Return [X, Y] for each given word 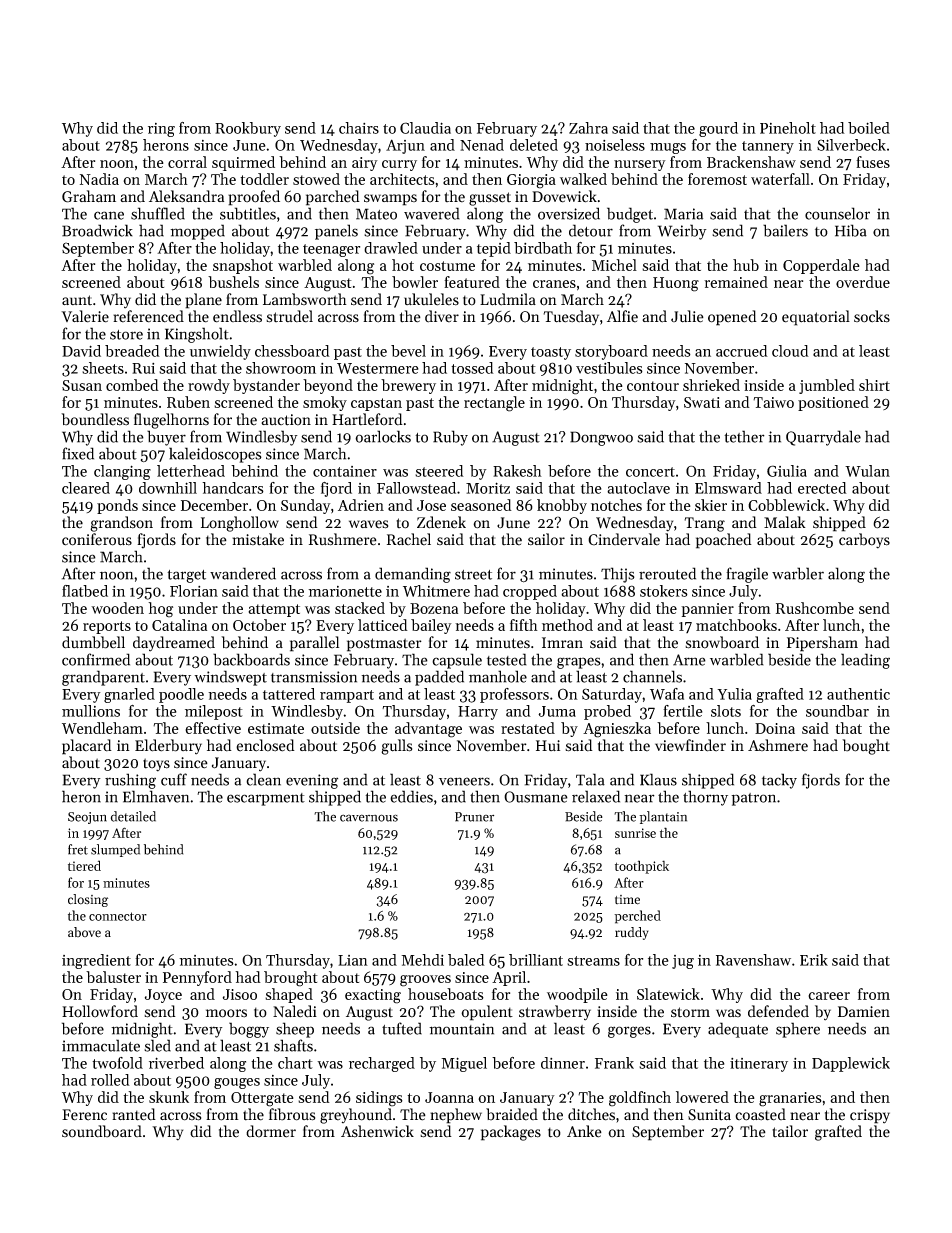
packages [511, 1133]
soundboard [102, 1131]
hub [746, 265]
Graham [89, 196]
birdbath [543, 248]
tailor [790, 1131]
